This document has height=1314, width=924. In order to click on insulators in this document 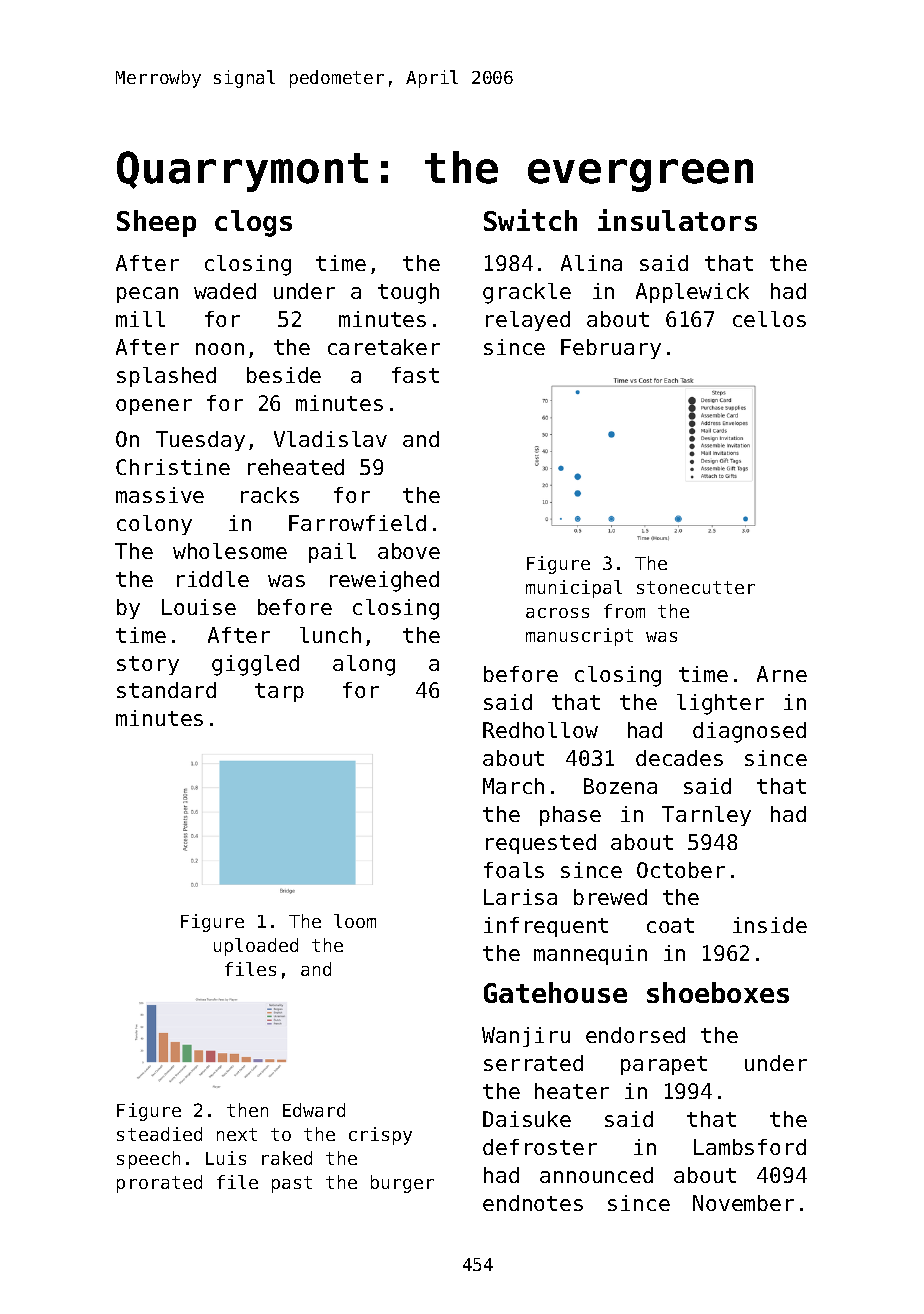, I will do `click(677, 220)`.
